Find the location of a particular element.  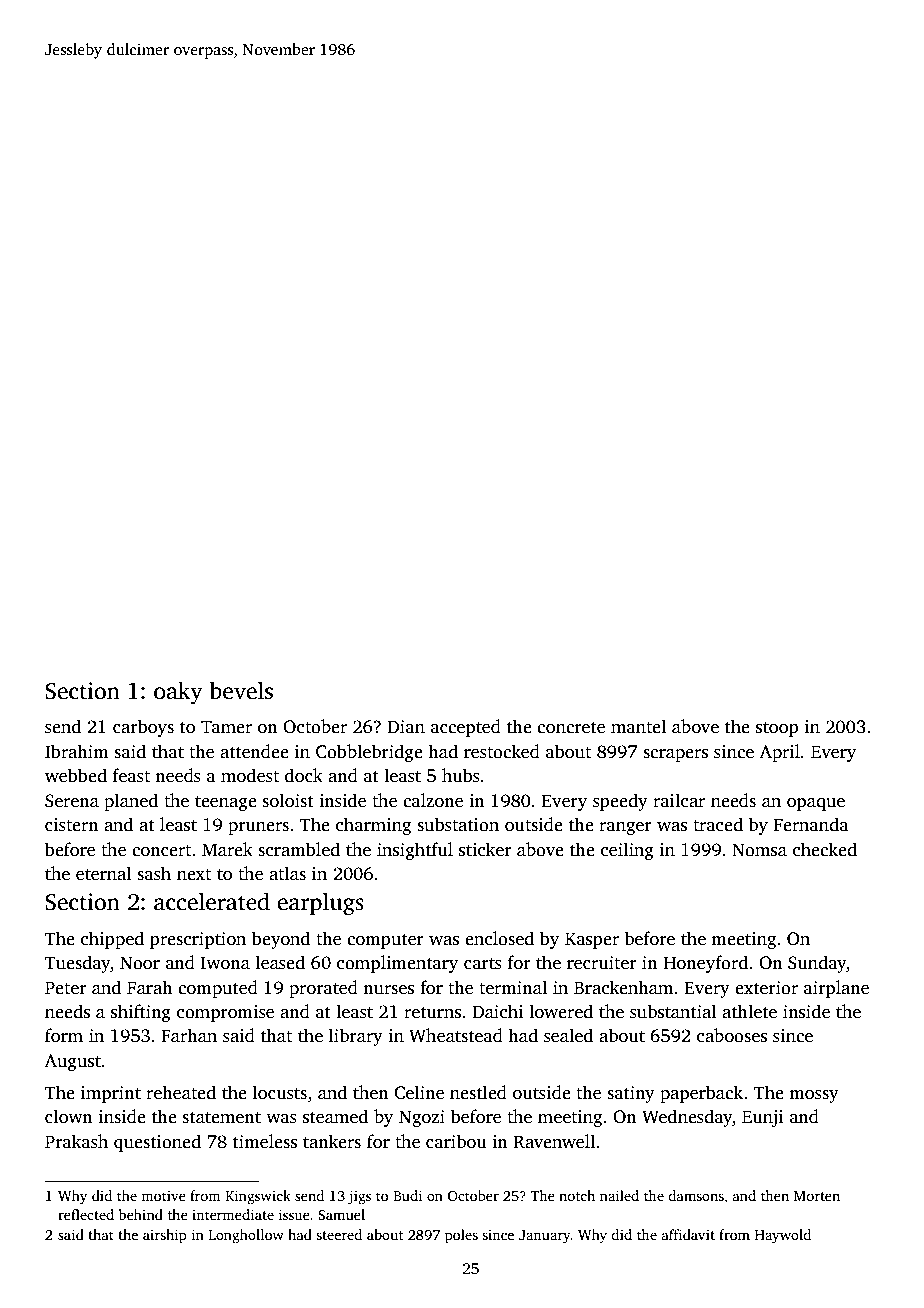

mossy is located at coordinates (814, 1096).
